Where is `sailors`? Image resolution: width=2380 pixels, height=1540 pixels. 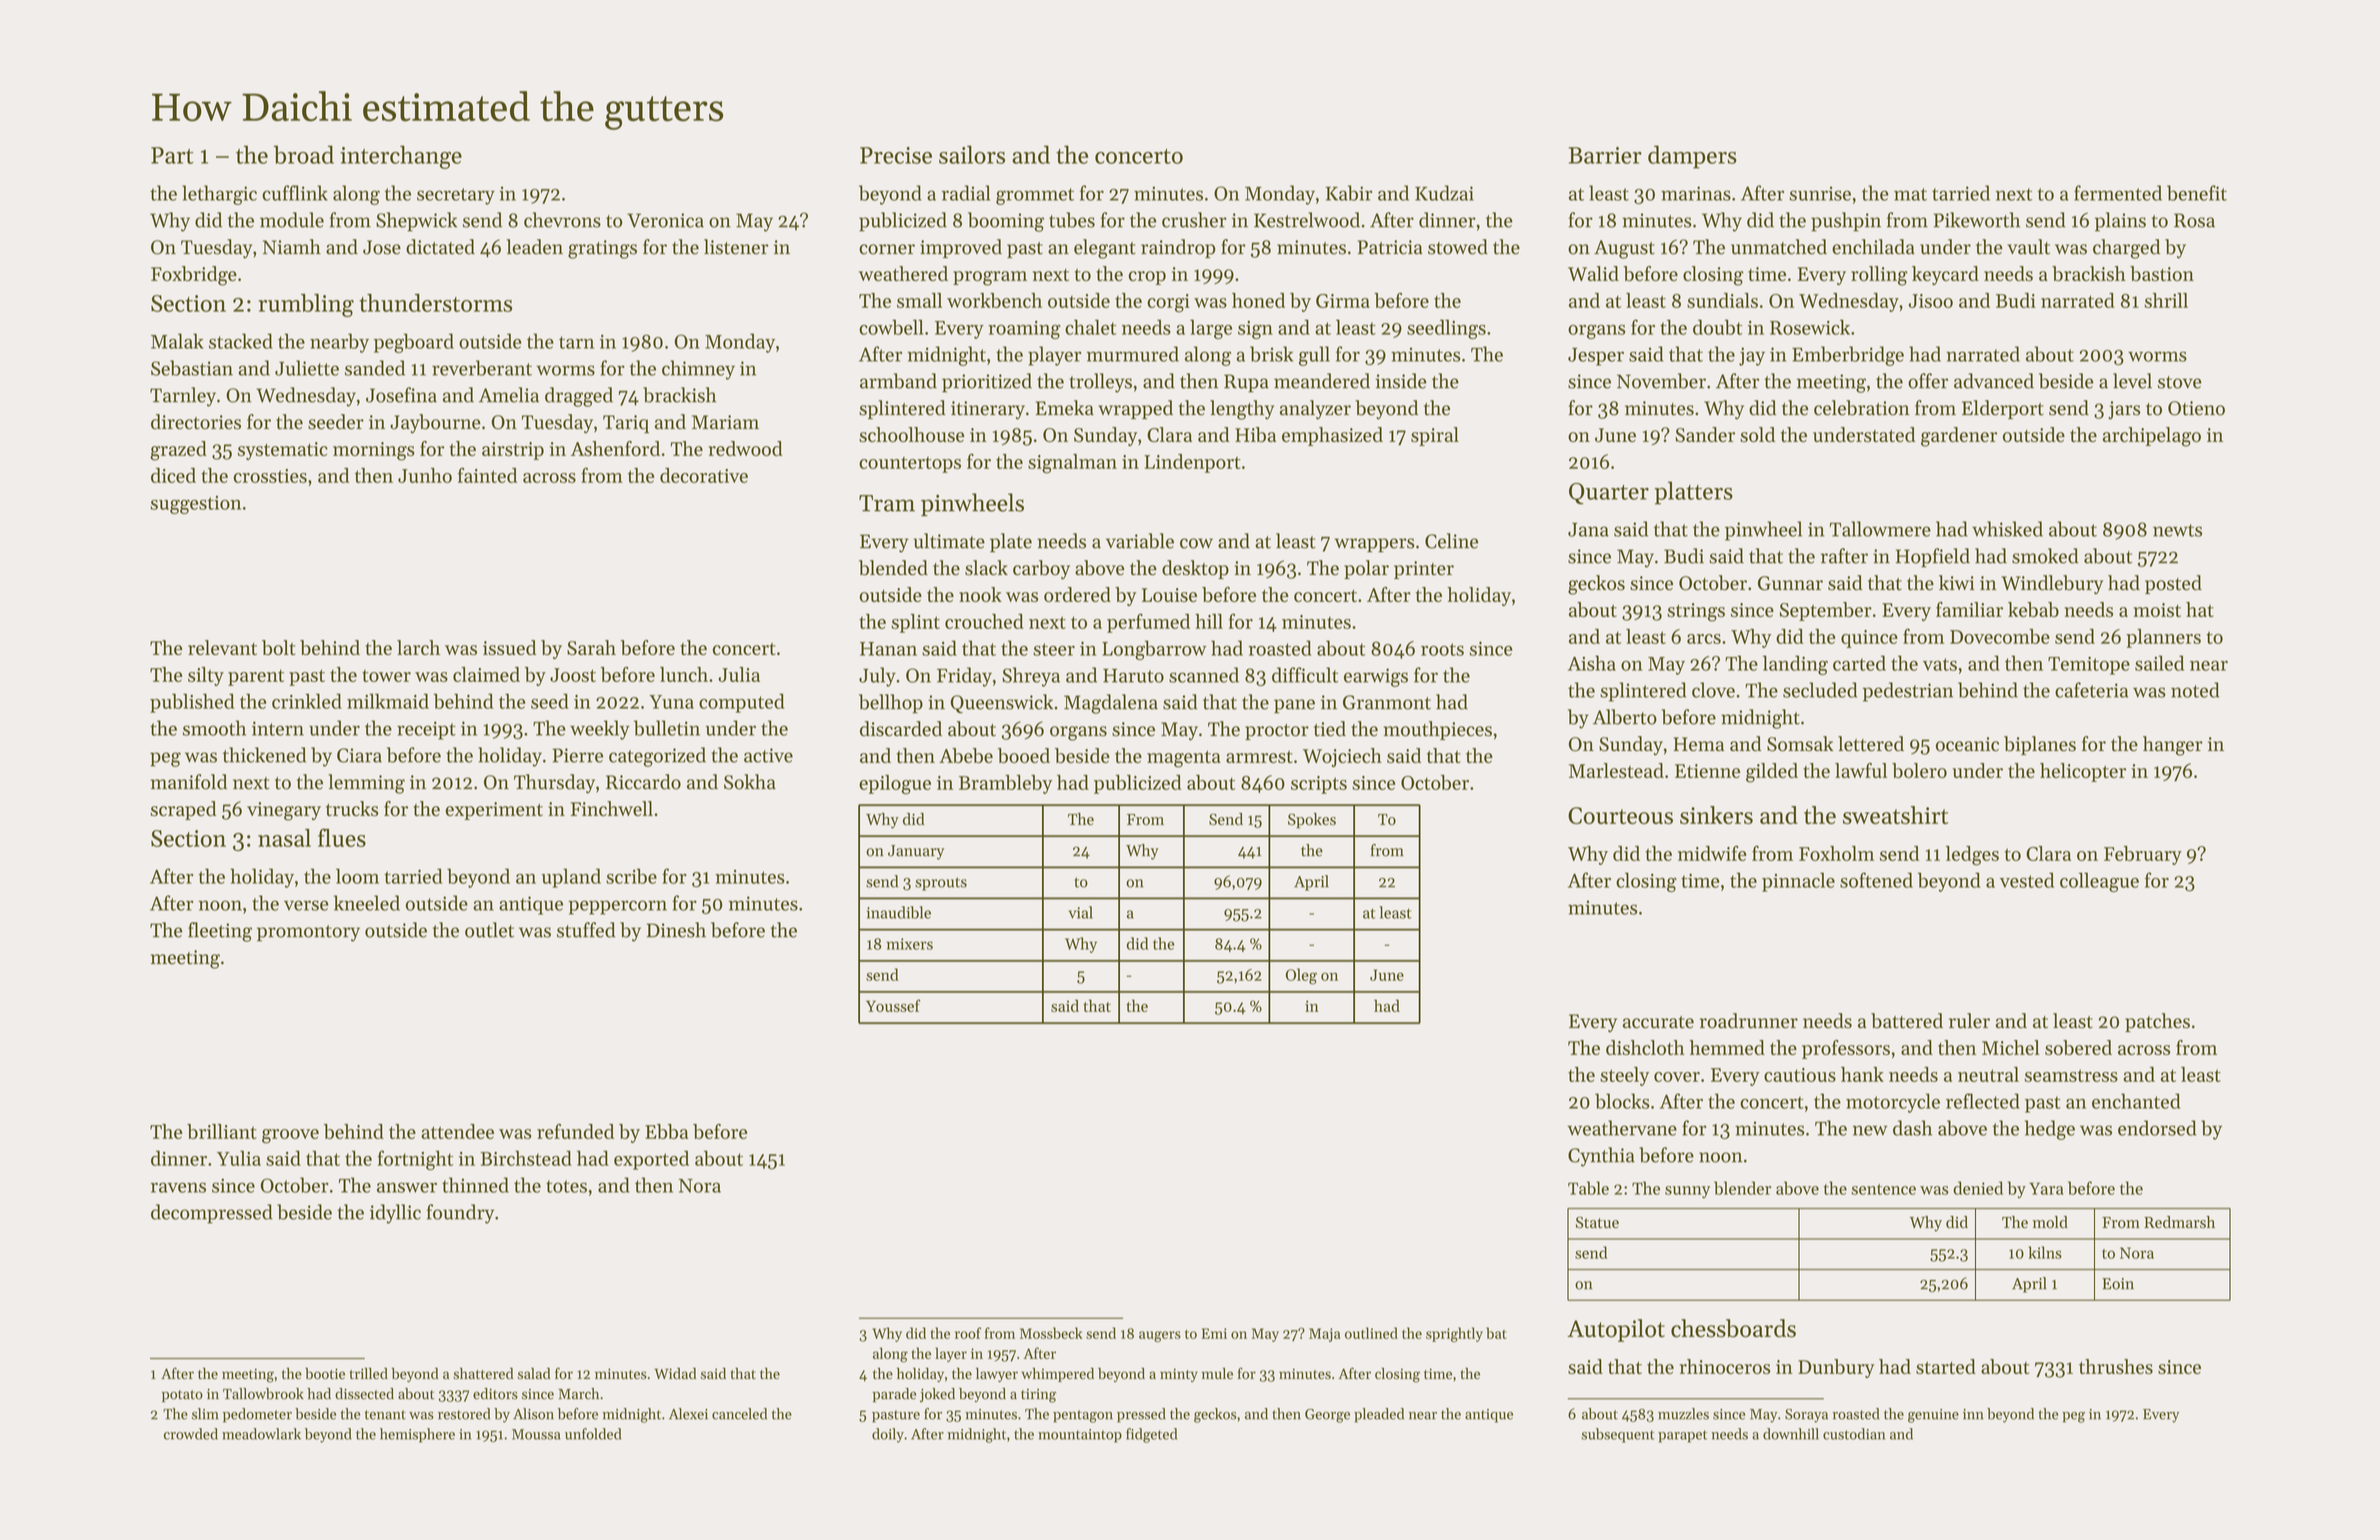 sailors is located at coordinates (972, 154).
